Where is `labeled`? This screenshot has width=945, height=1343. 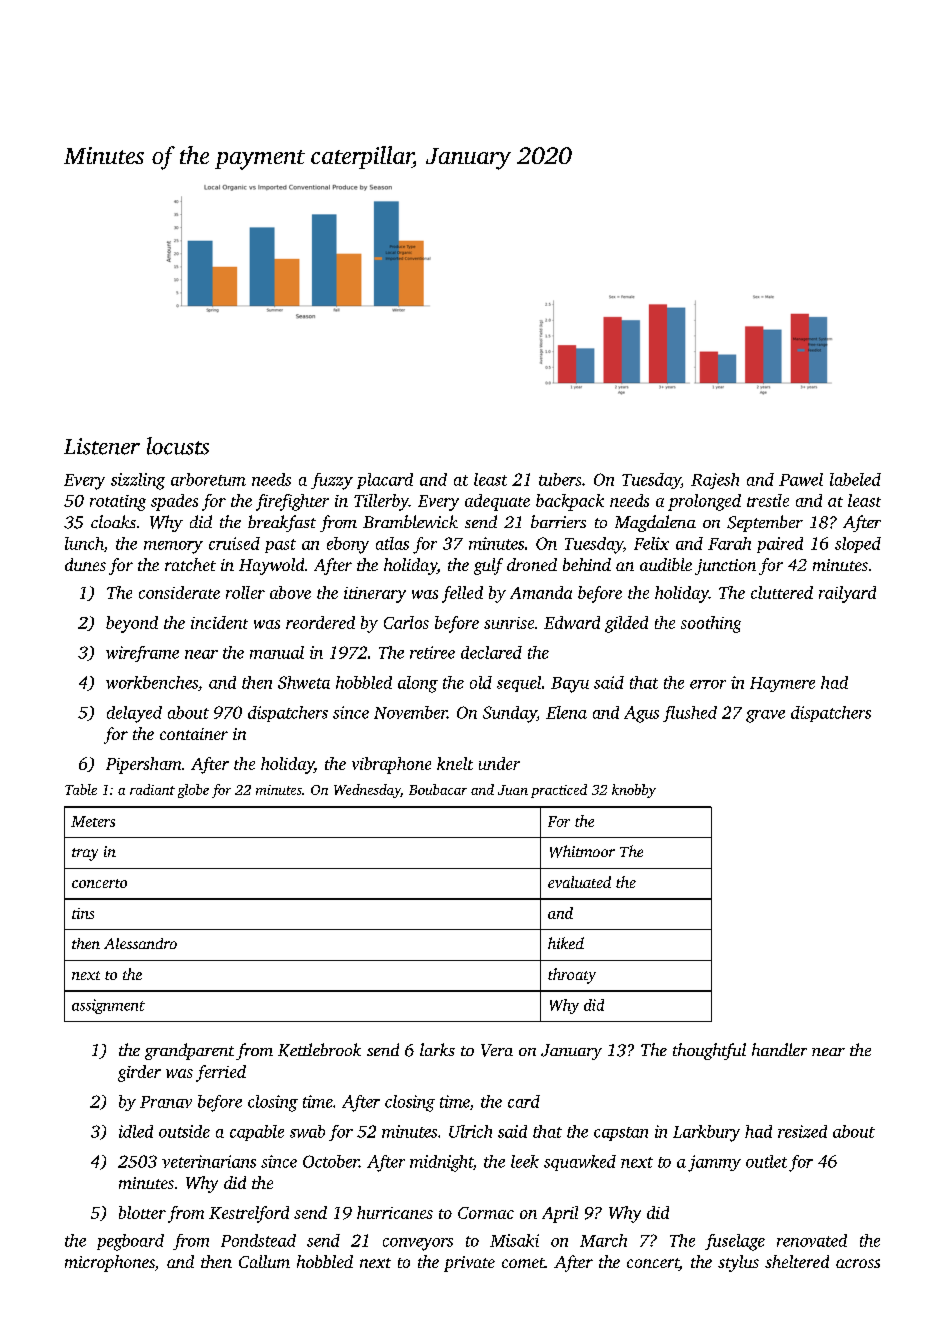
labeled is located at coordinates (855, 479).
